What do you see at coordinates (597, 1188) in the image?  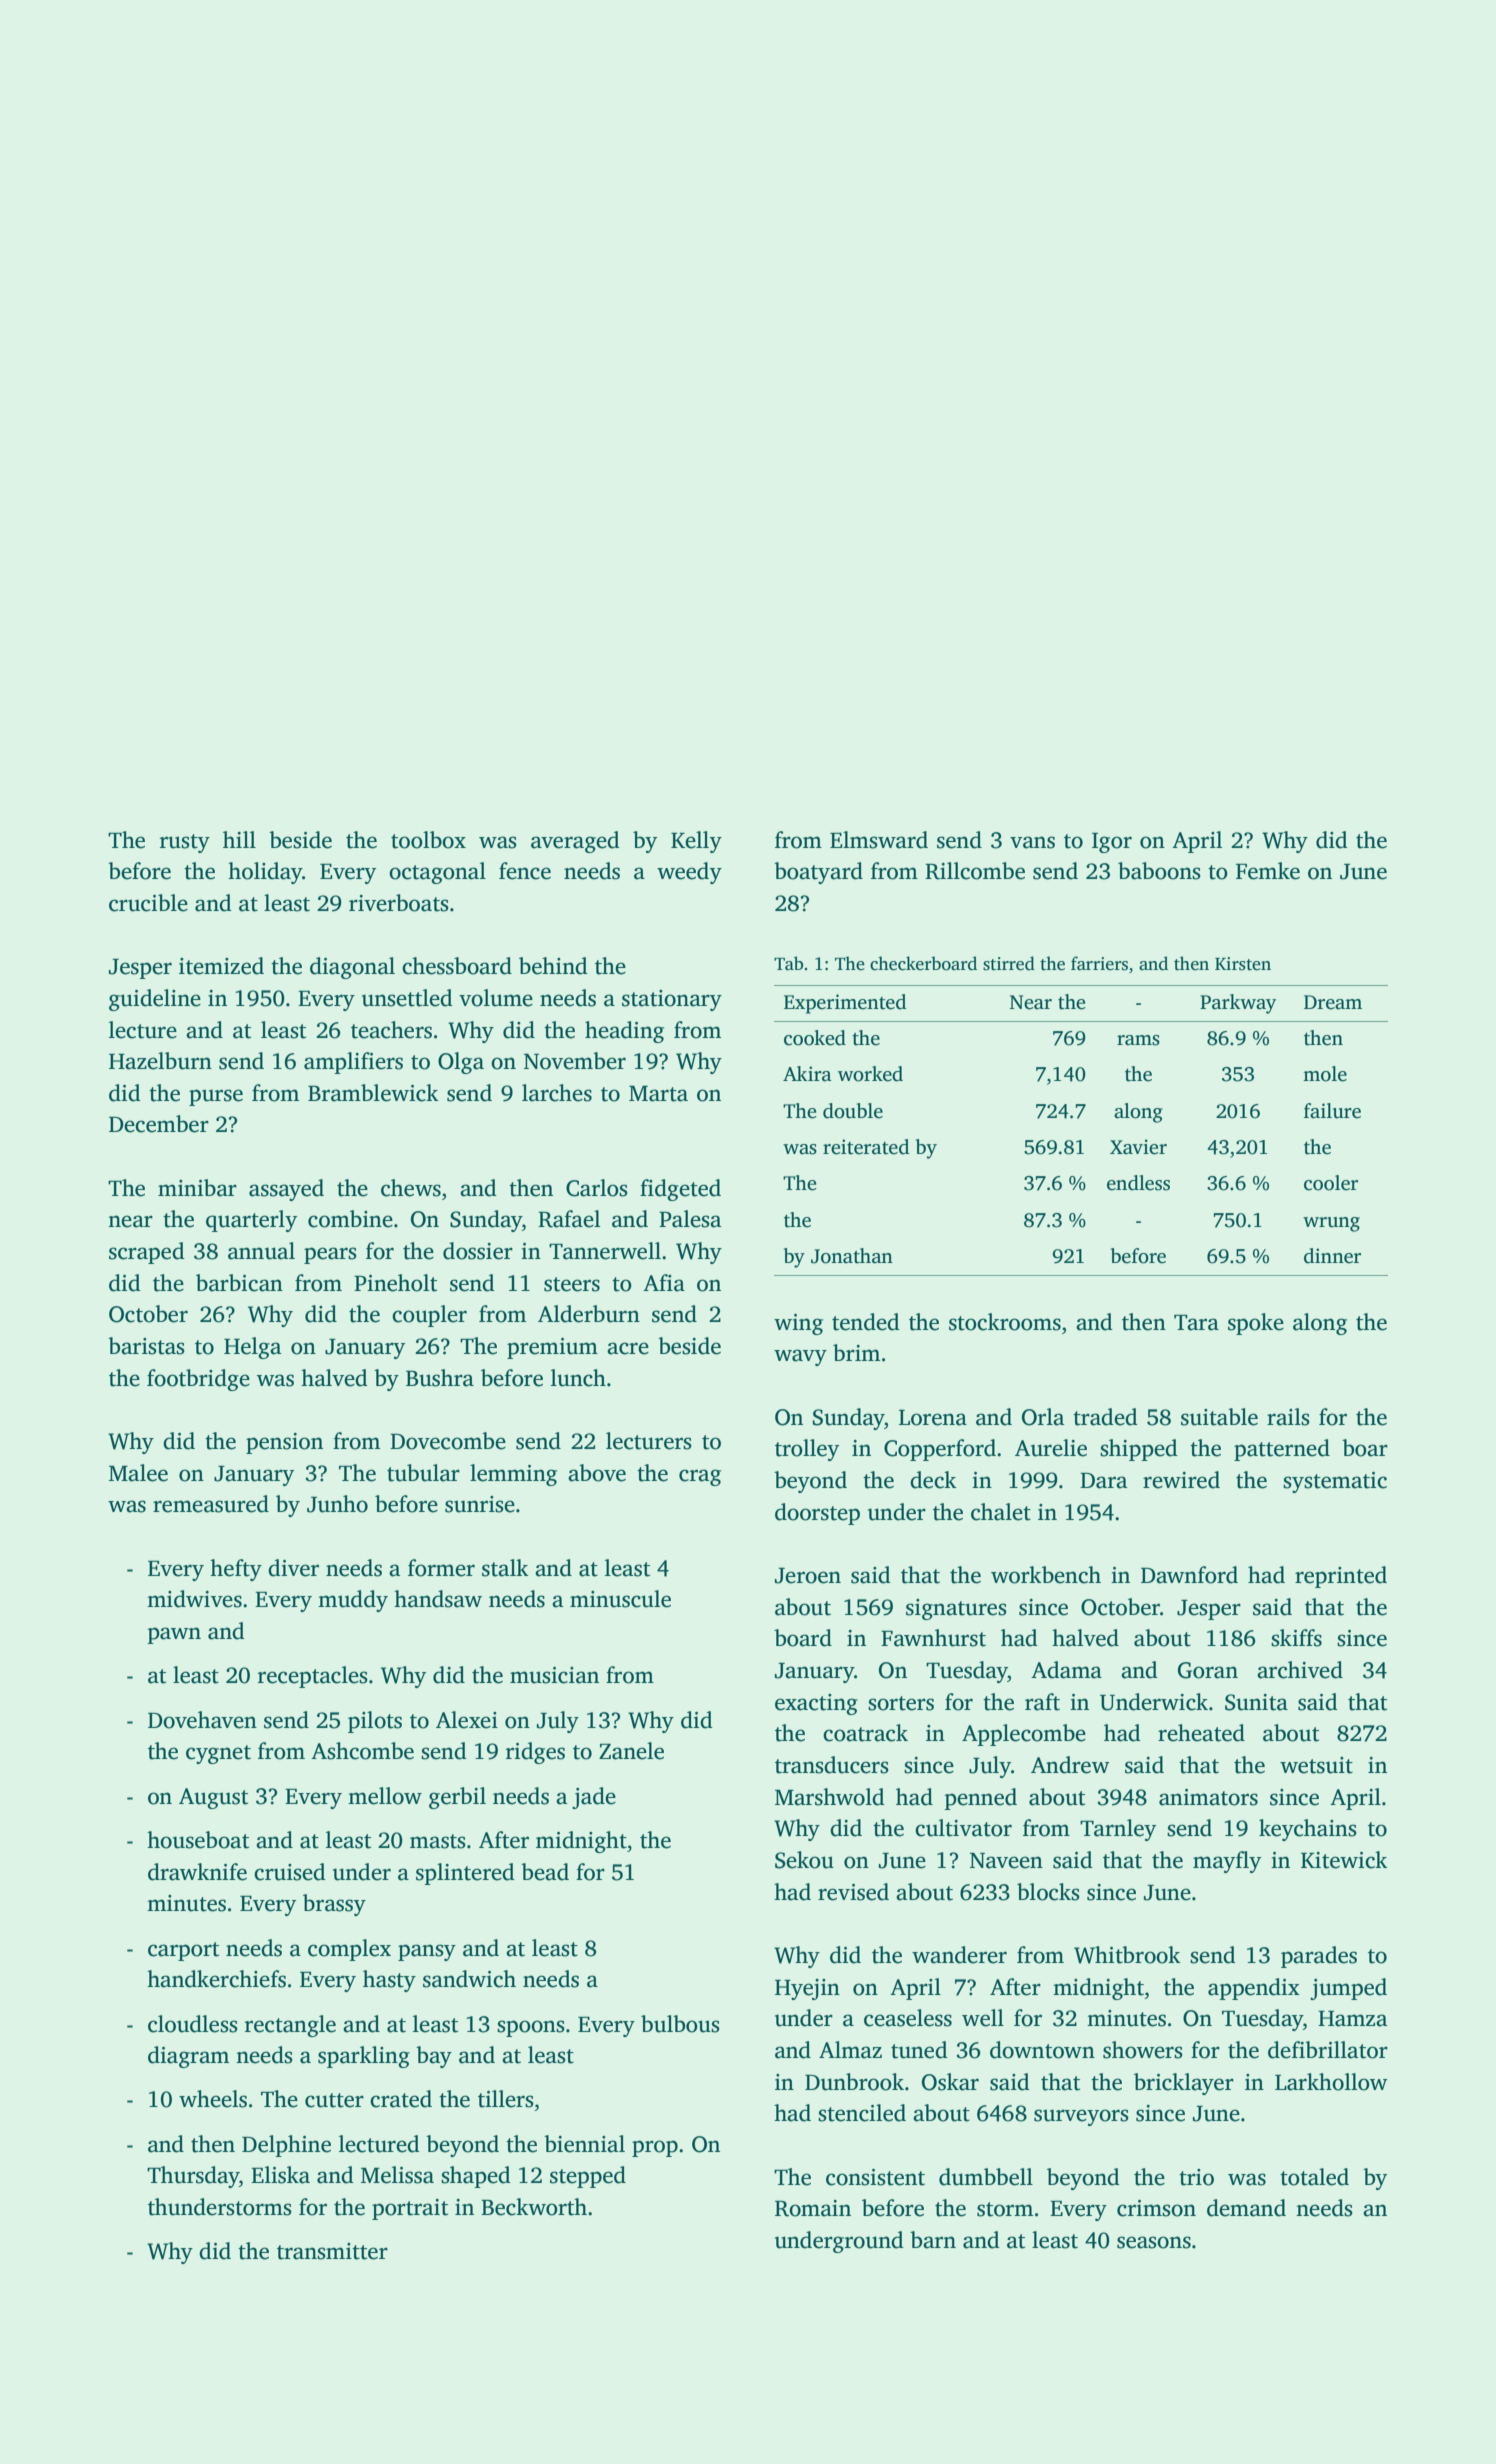 I see `Carlos` at bounding box center [597, 1188].
